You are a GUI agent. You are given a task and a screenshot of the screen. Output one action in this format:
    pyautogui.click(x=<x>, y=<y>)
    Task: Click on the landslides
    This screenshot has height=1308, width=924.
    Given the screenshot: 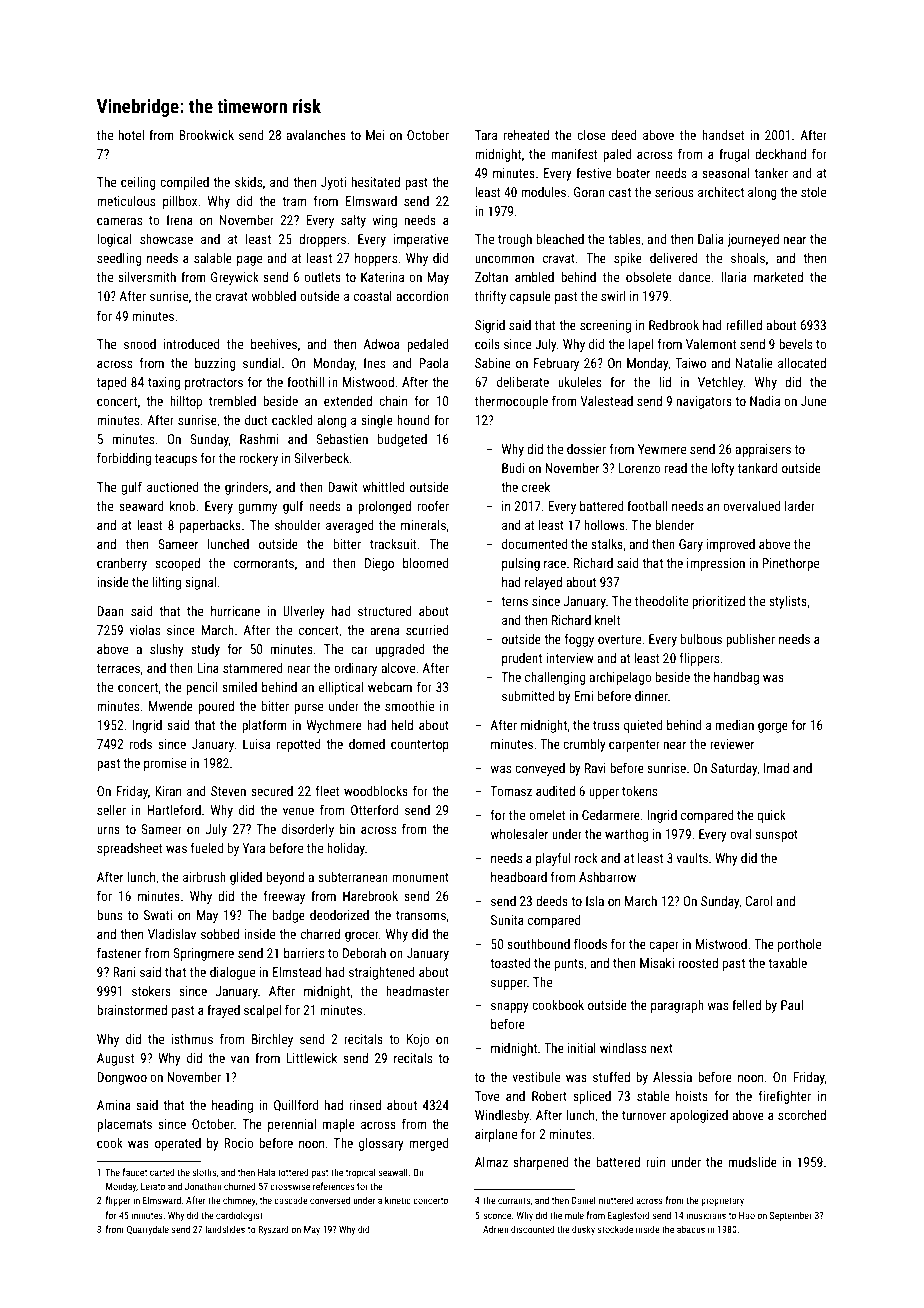 What is the action you would take?
    pyautogui.click(x=225, y=1229)
